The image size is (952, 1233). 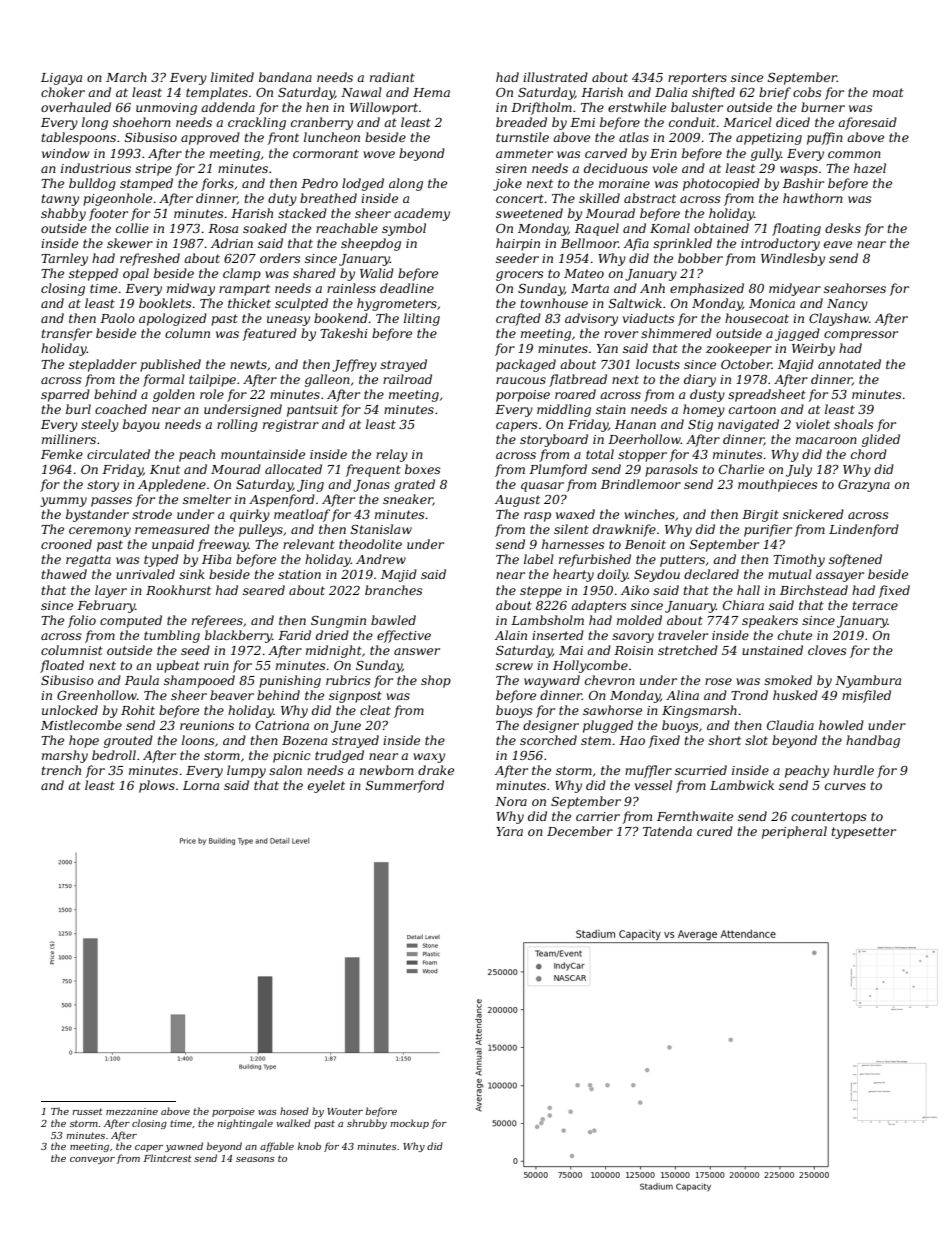 I want to click on plows, so click(x=157, y=786).
